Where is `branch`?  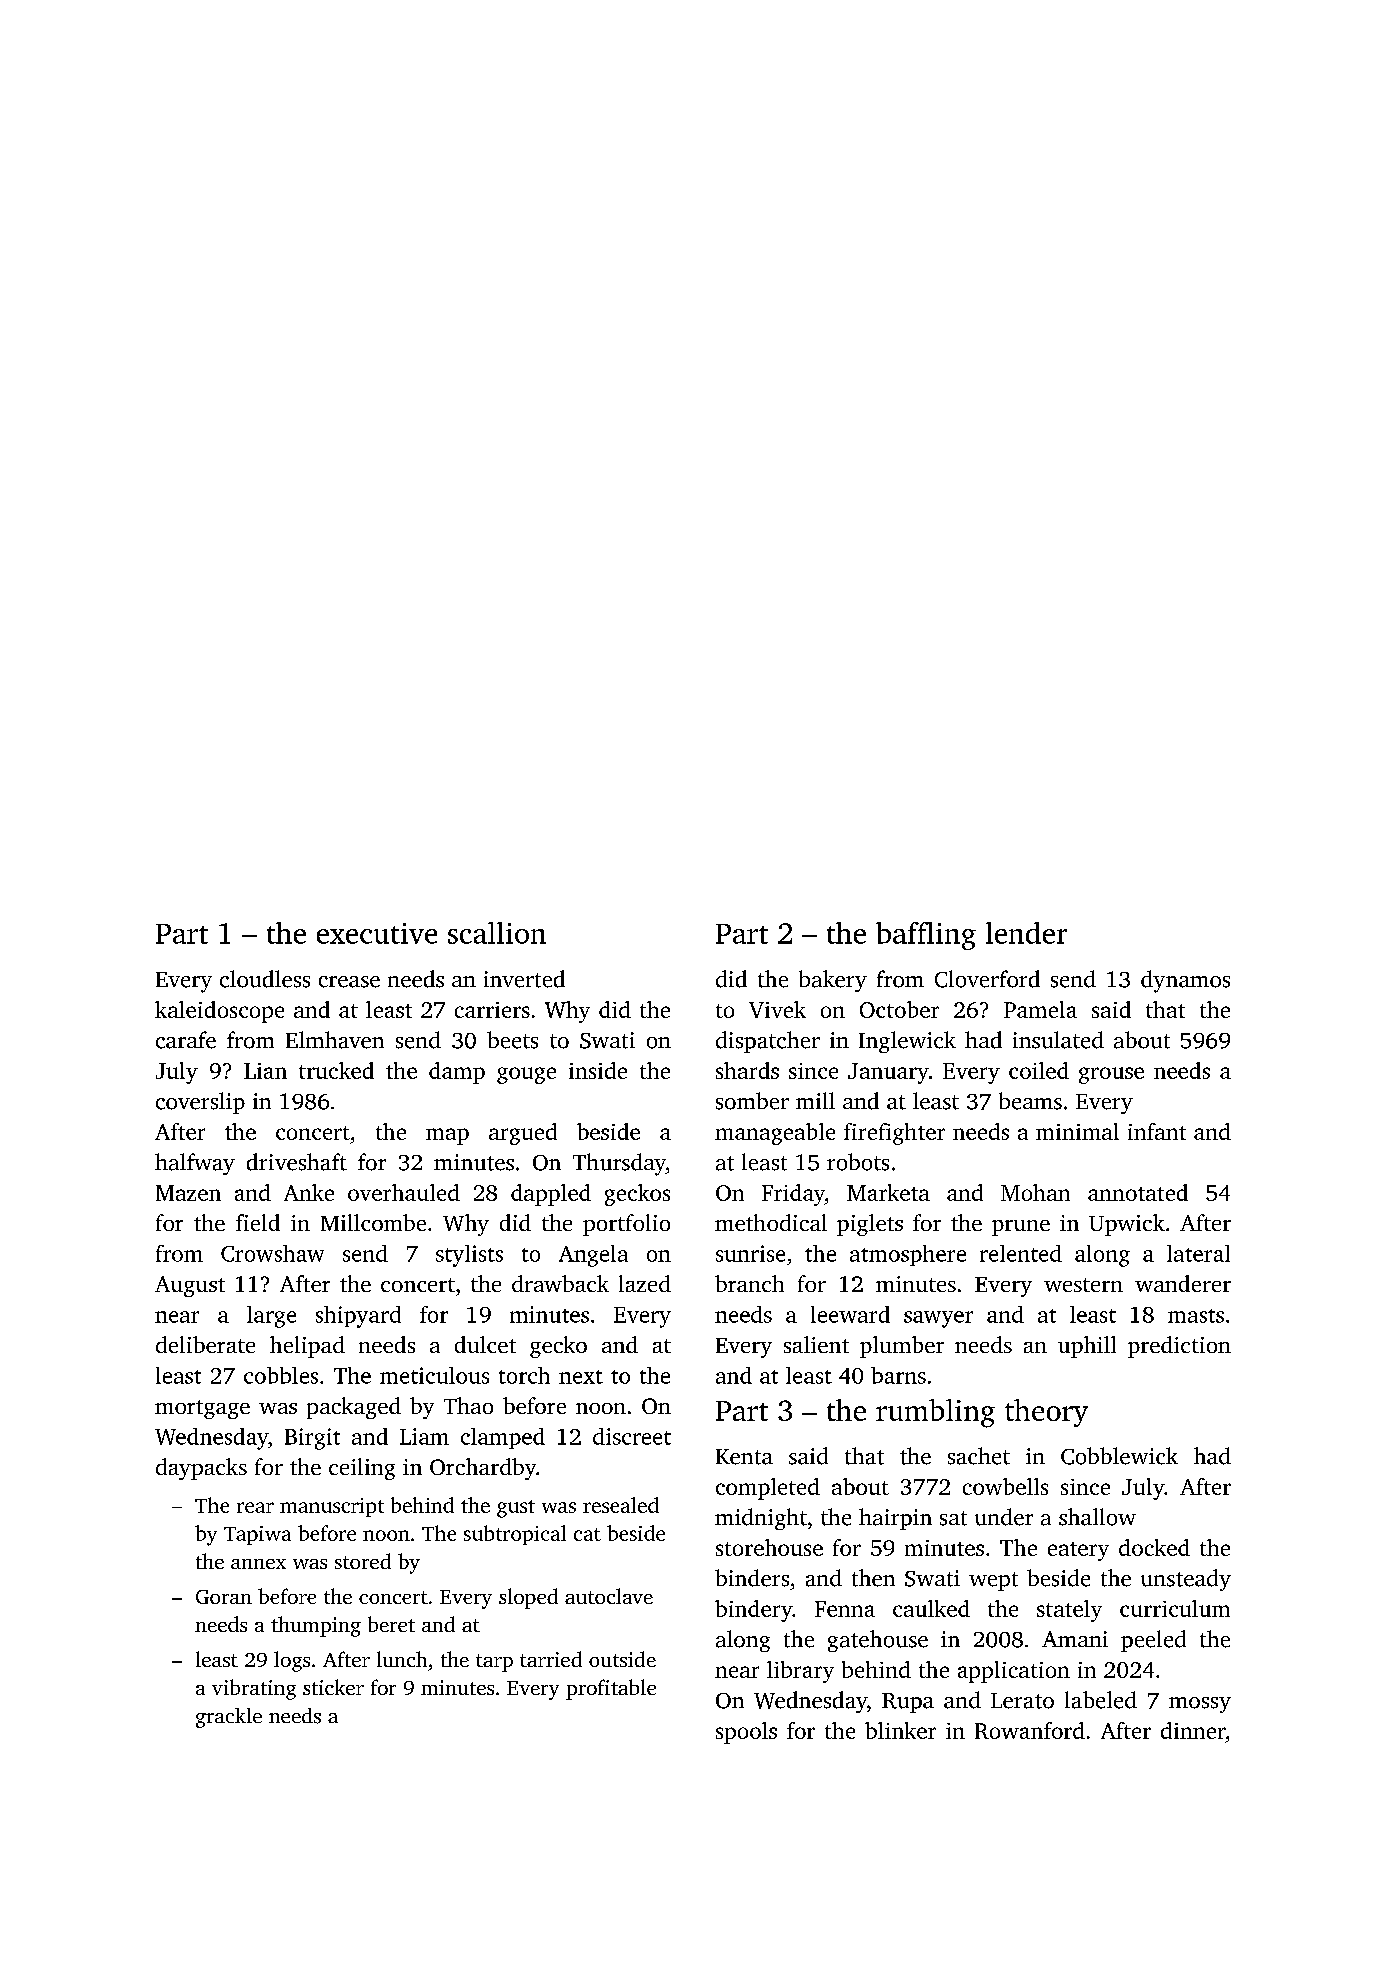 branch is located at coordinates (749, 1283).
